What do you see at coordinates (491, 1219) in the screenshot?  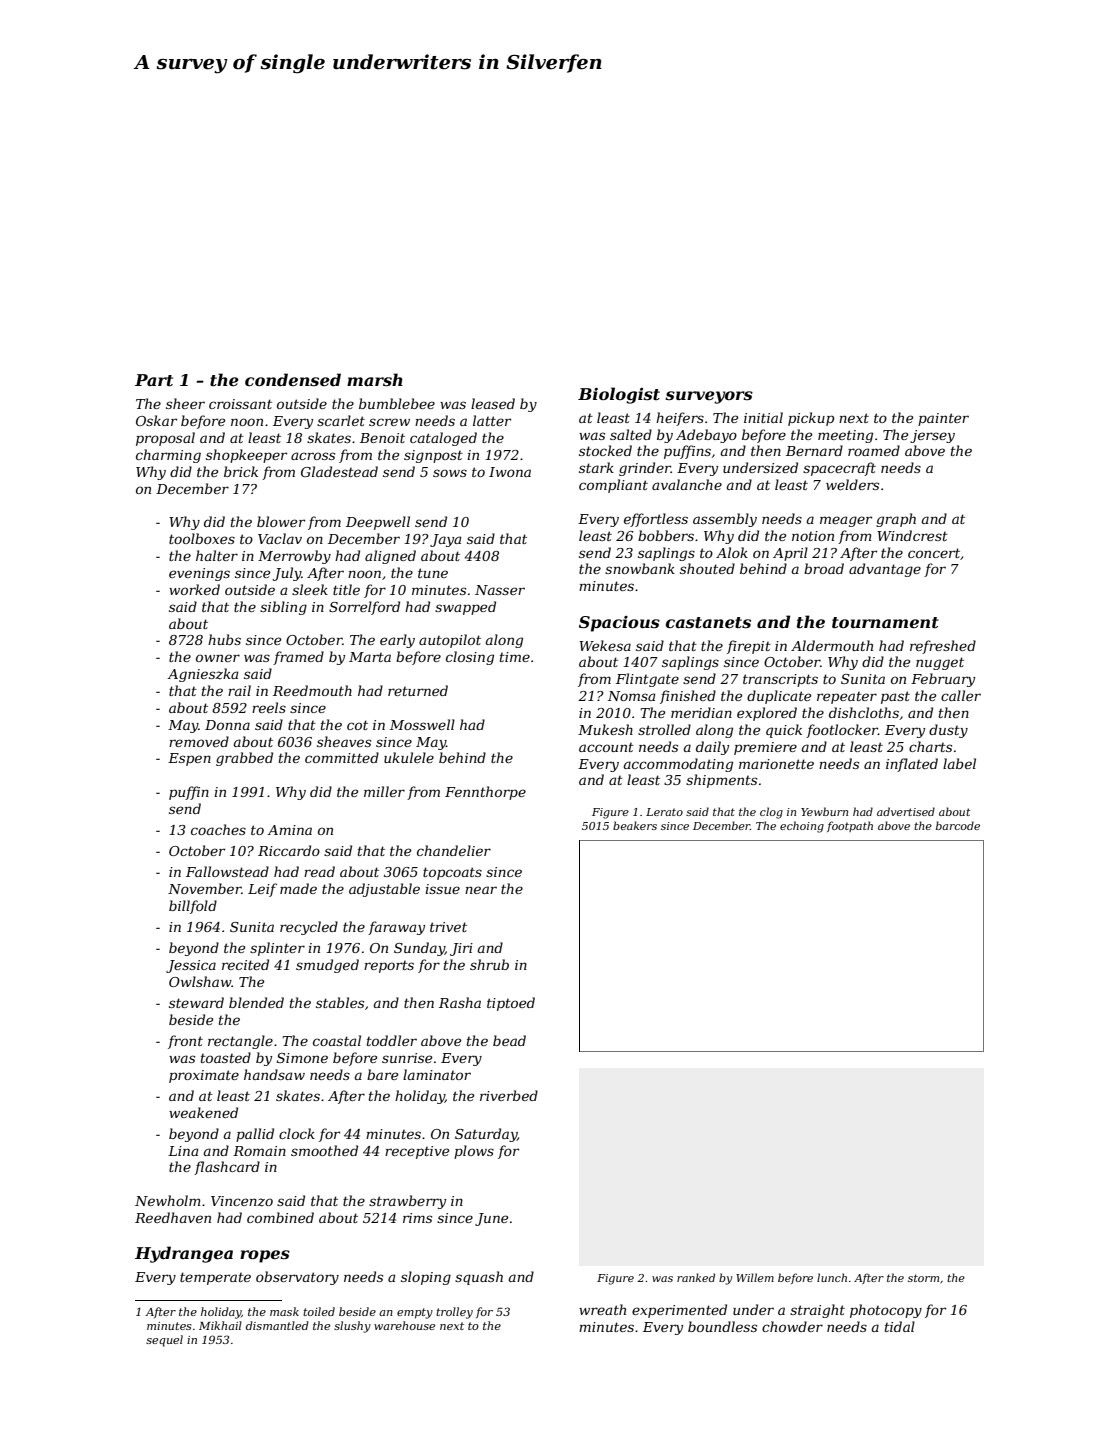 I see `June` at bounding box center [491, 1219].
